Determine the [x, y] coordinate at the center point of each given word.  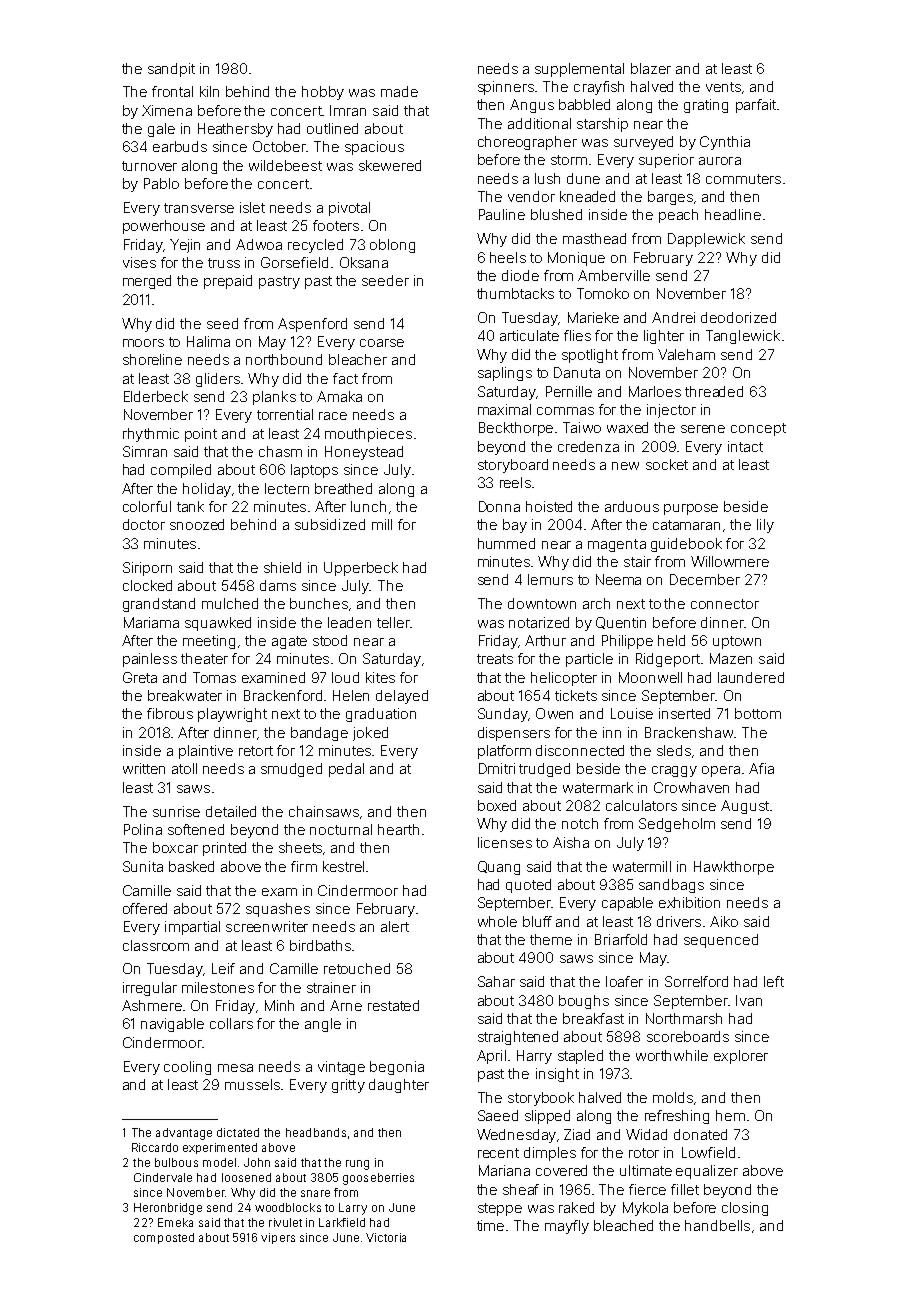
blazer [651, 68]
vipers [278, 1238]
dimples [550, 1154]
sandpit [171, 70]
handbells [717, 1225]
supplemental [579, 70]
